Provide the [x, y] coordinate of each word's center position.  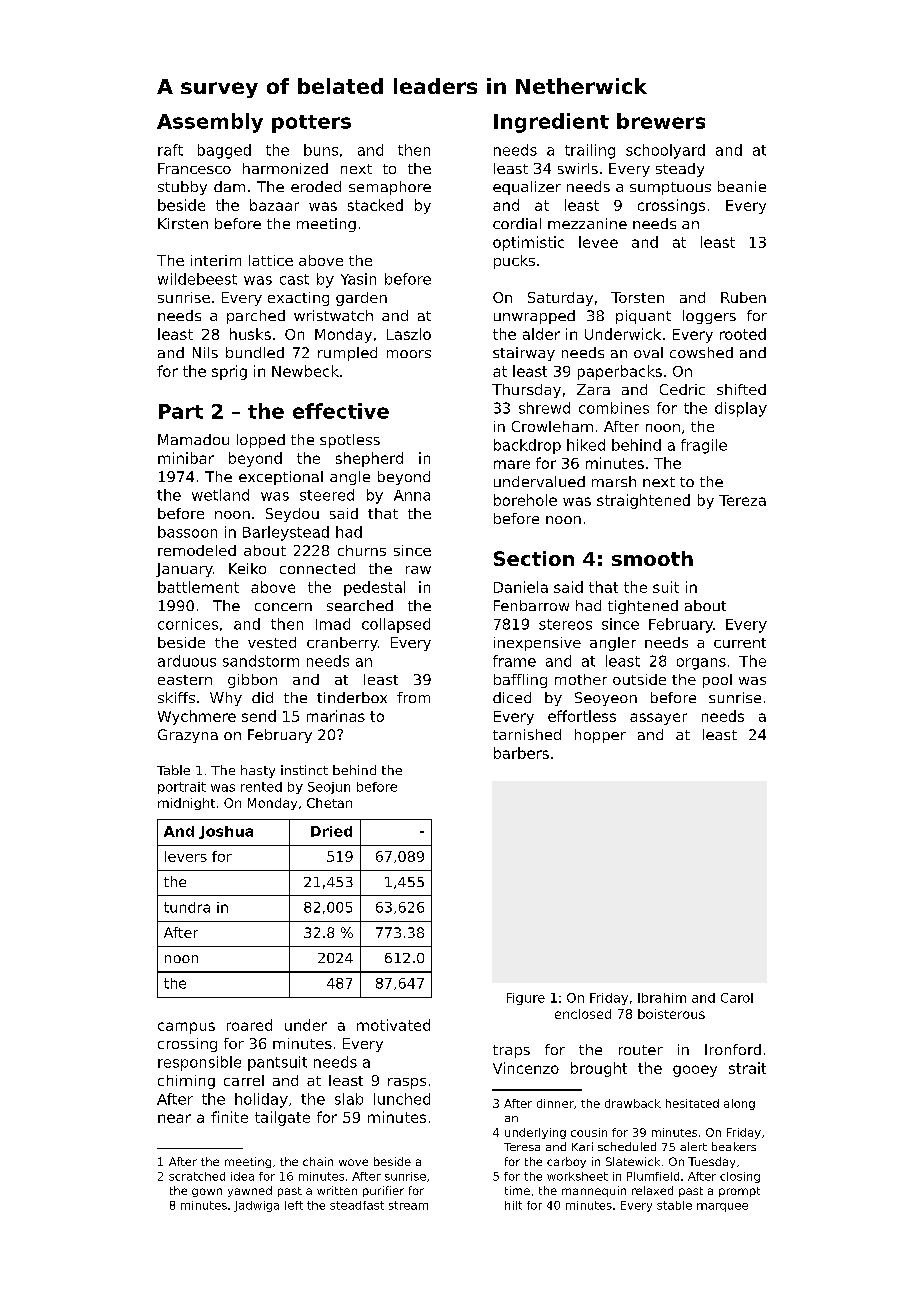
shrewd [544, 408]
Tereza [742, 500]
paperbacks [620, 372]
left [294, 1205]
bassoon [187, 532]
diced [512, 697]
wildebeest [197, 279]
